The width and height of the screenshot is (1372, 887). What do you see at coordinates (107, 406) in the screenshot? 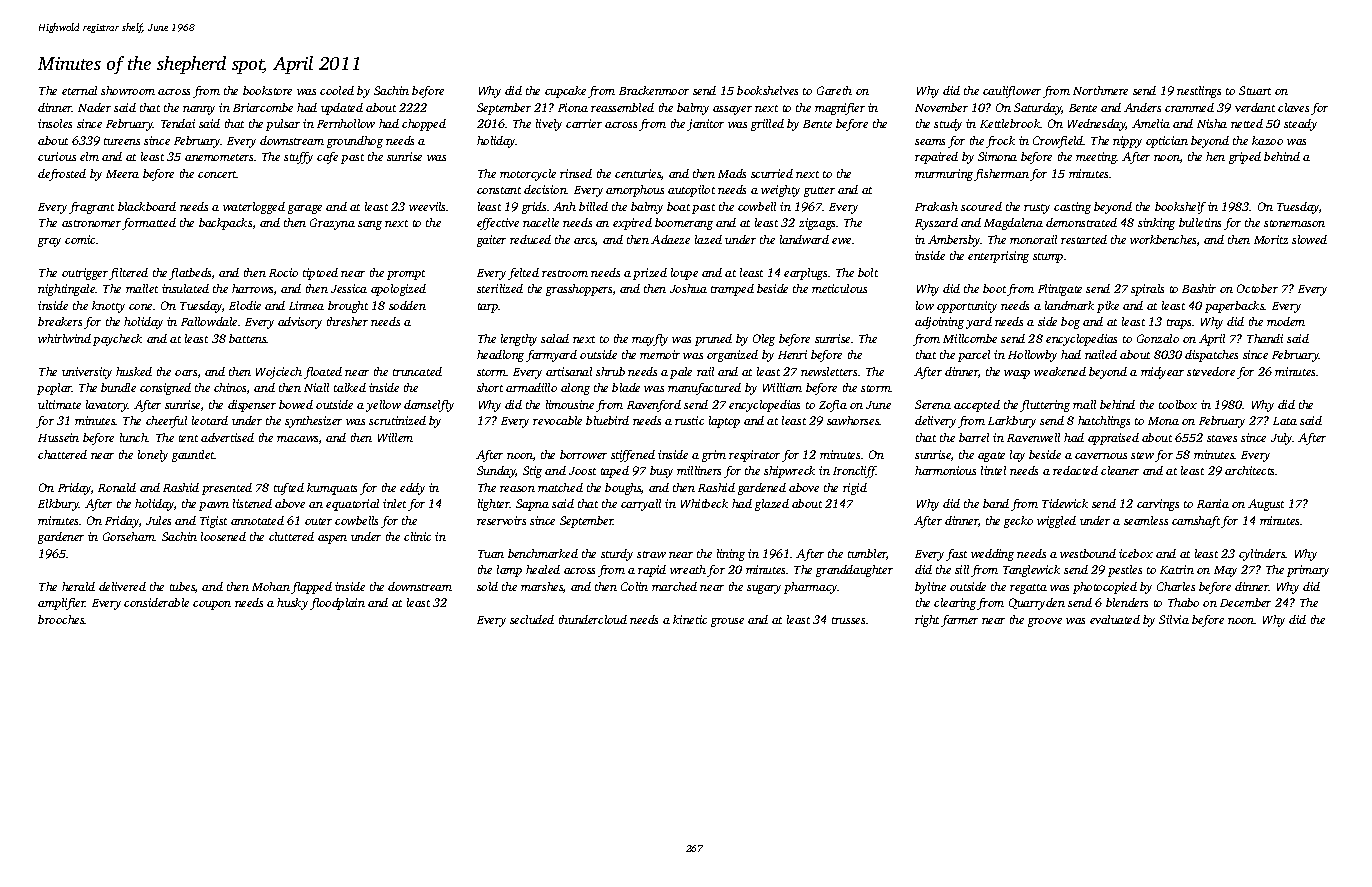
I see `lavatory` at bounding box center [107, 406].
